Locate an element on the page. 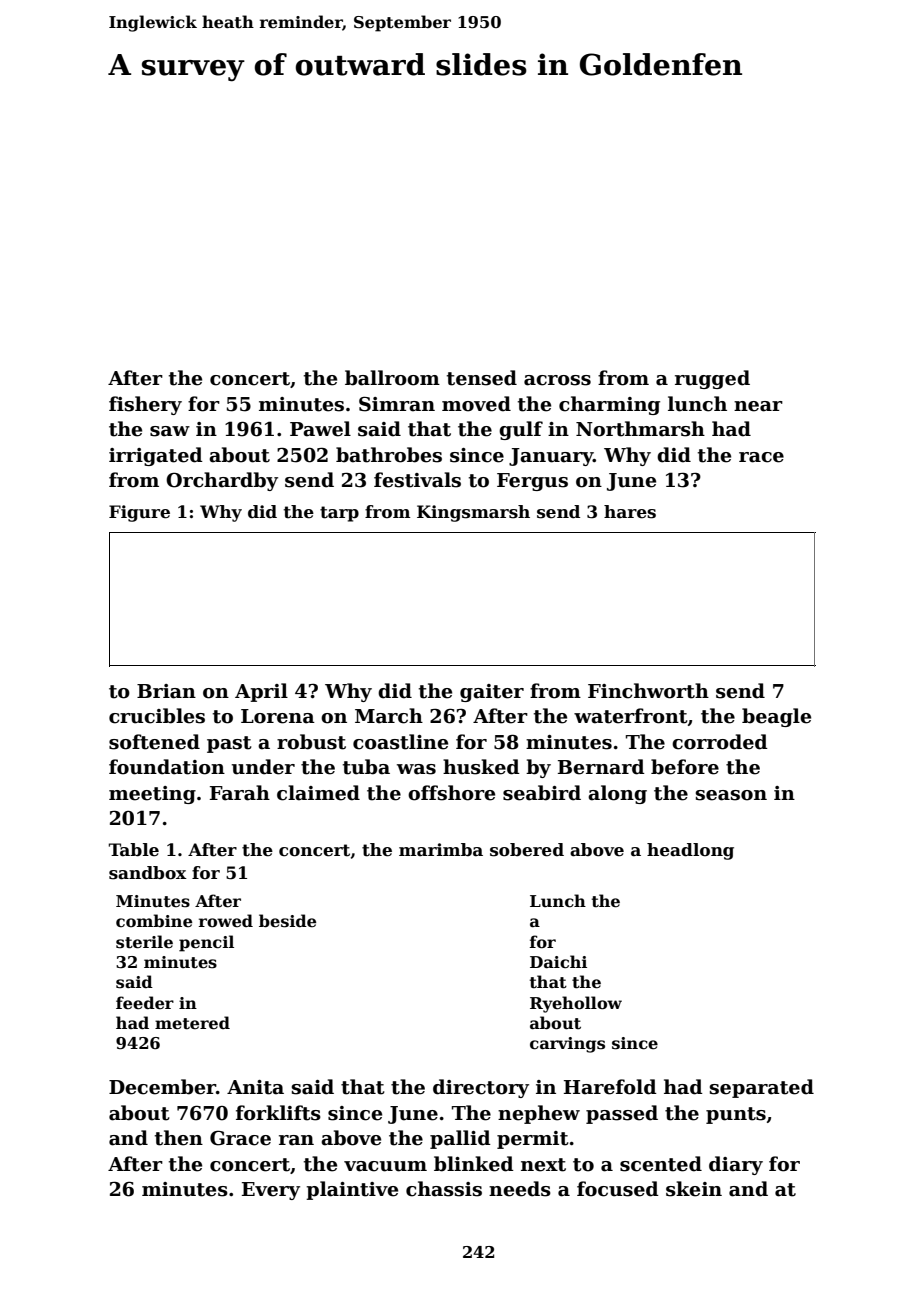 The image size is (924, 1314). feeder is located at coordinates (145, 1003).
